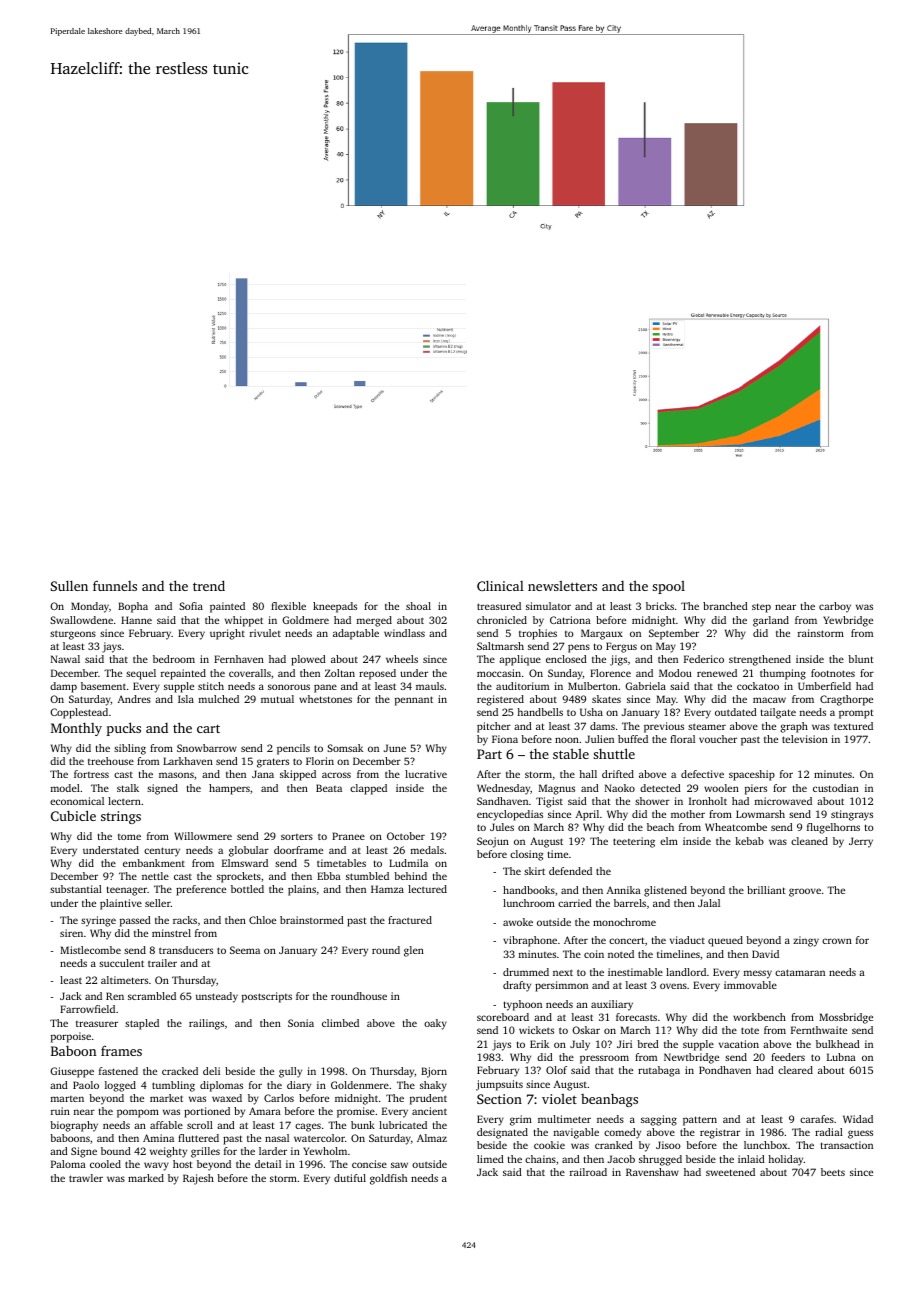 The image size is (924, 1308). Describe the element at coordinates (861, 842) in the page. I see `Jerry` at that location.
